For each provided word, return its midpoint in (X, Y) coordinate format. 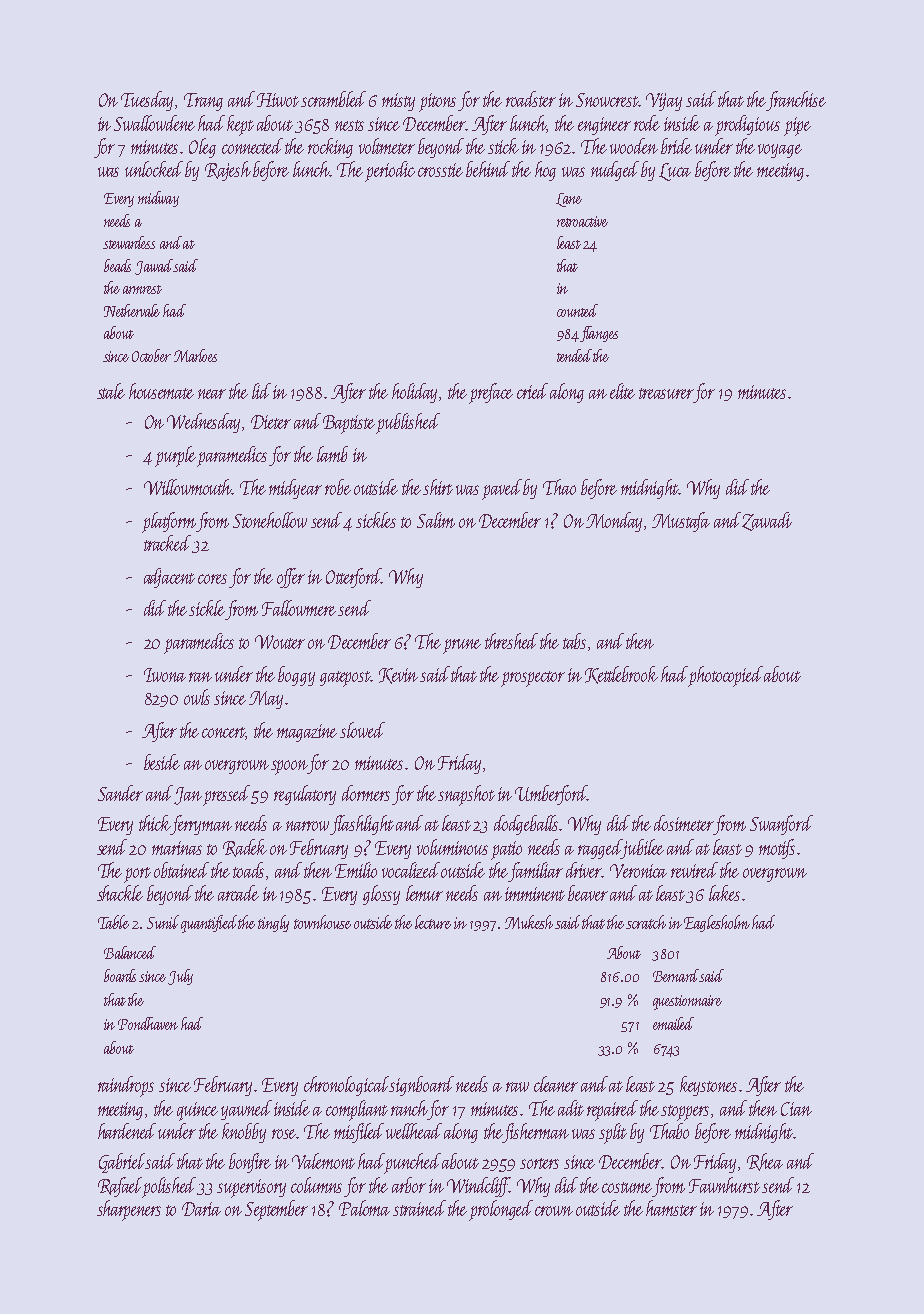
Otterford (354, 578)
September (276, 1210)
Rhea (765, 1162)
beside (162, 762)
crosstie (440, 170)
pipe (797, 126)
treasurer (666, 393)
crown (554, 1211)
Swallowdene (154, 123)
